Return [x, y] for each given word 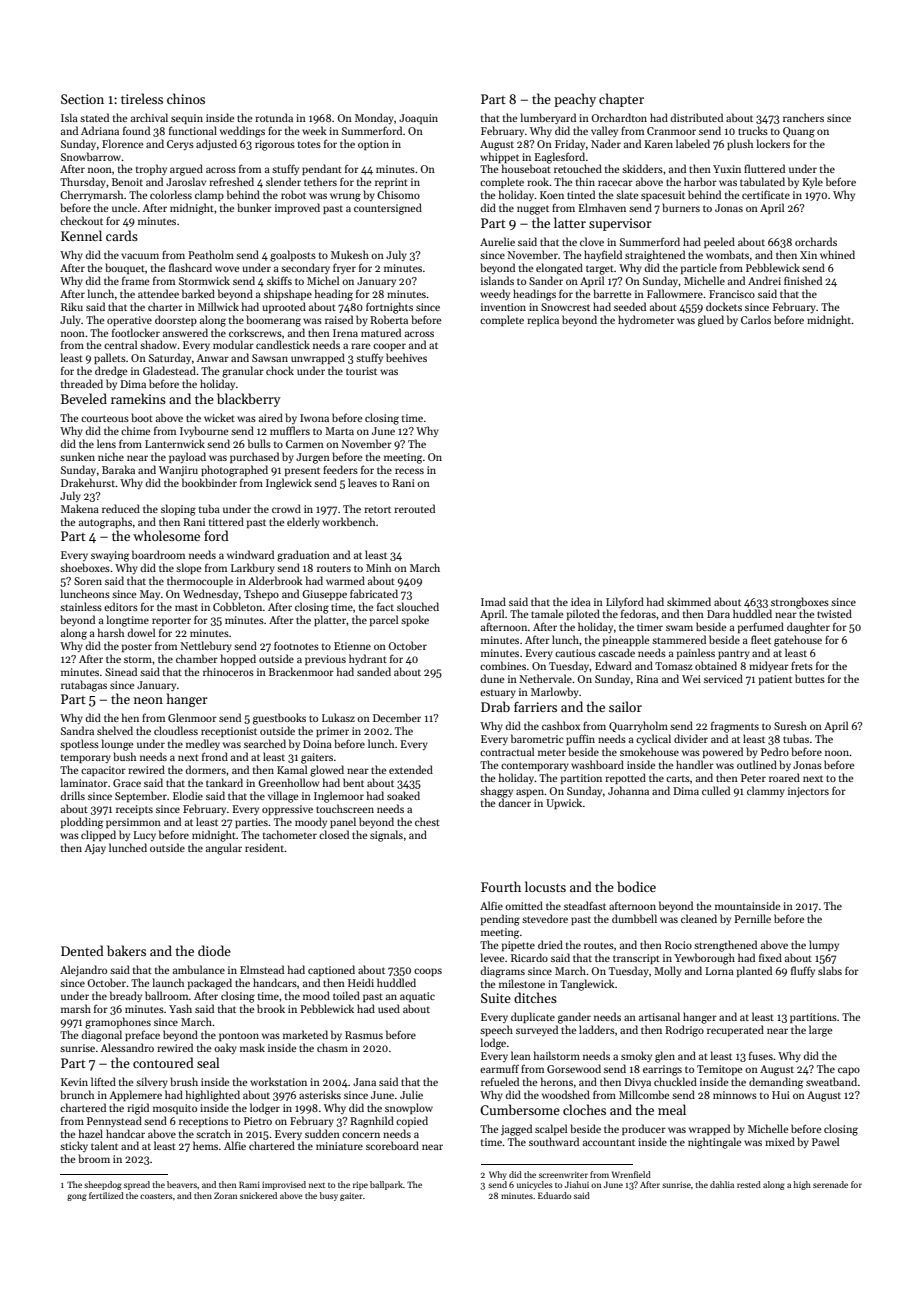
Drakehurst [88, 482]
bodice [636, 886]
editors [121, 606]
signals [386, 836]
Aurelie [497, 241]
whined [837, 254]
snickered [258, 1195]
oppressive [287, 810]
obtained [716, 665]
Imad [493, 601]
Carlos [756, 319]
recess [409, 471]
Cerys [180, 145]
